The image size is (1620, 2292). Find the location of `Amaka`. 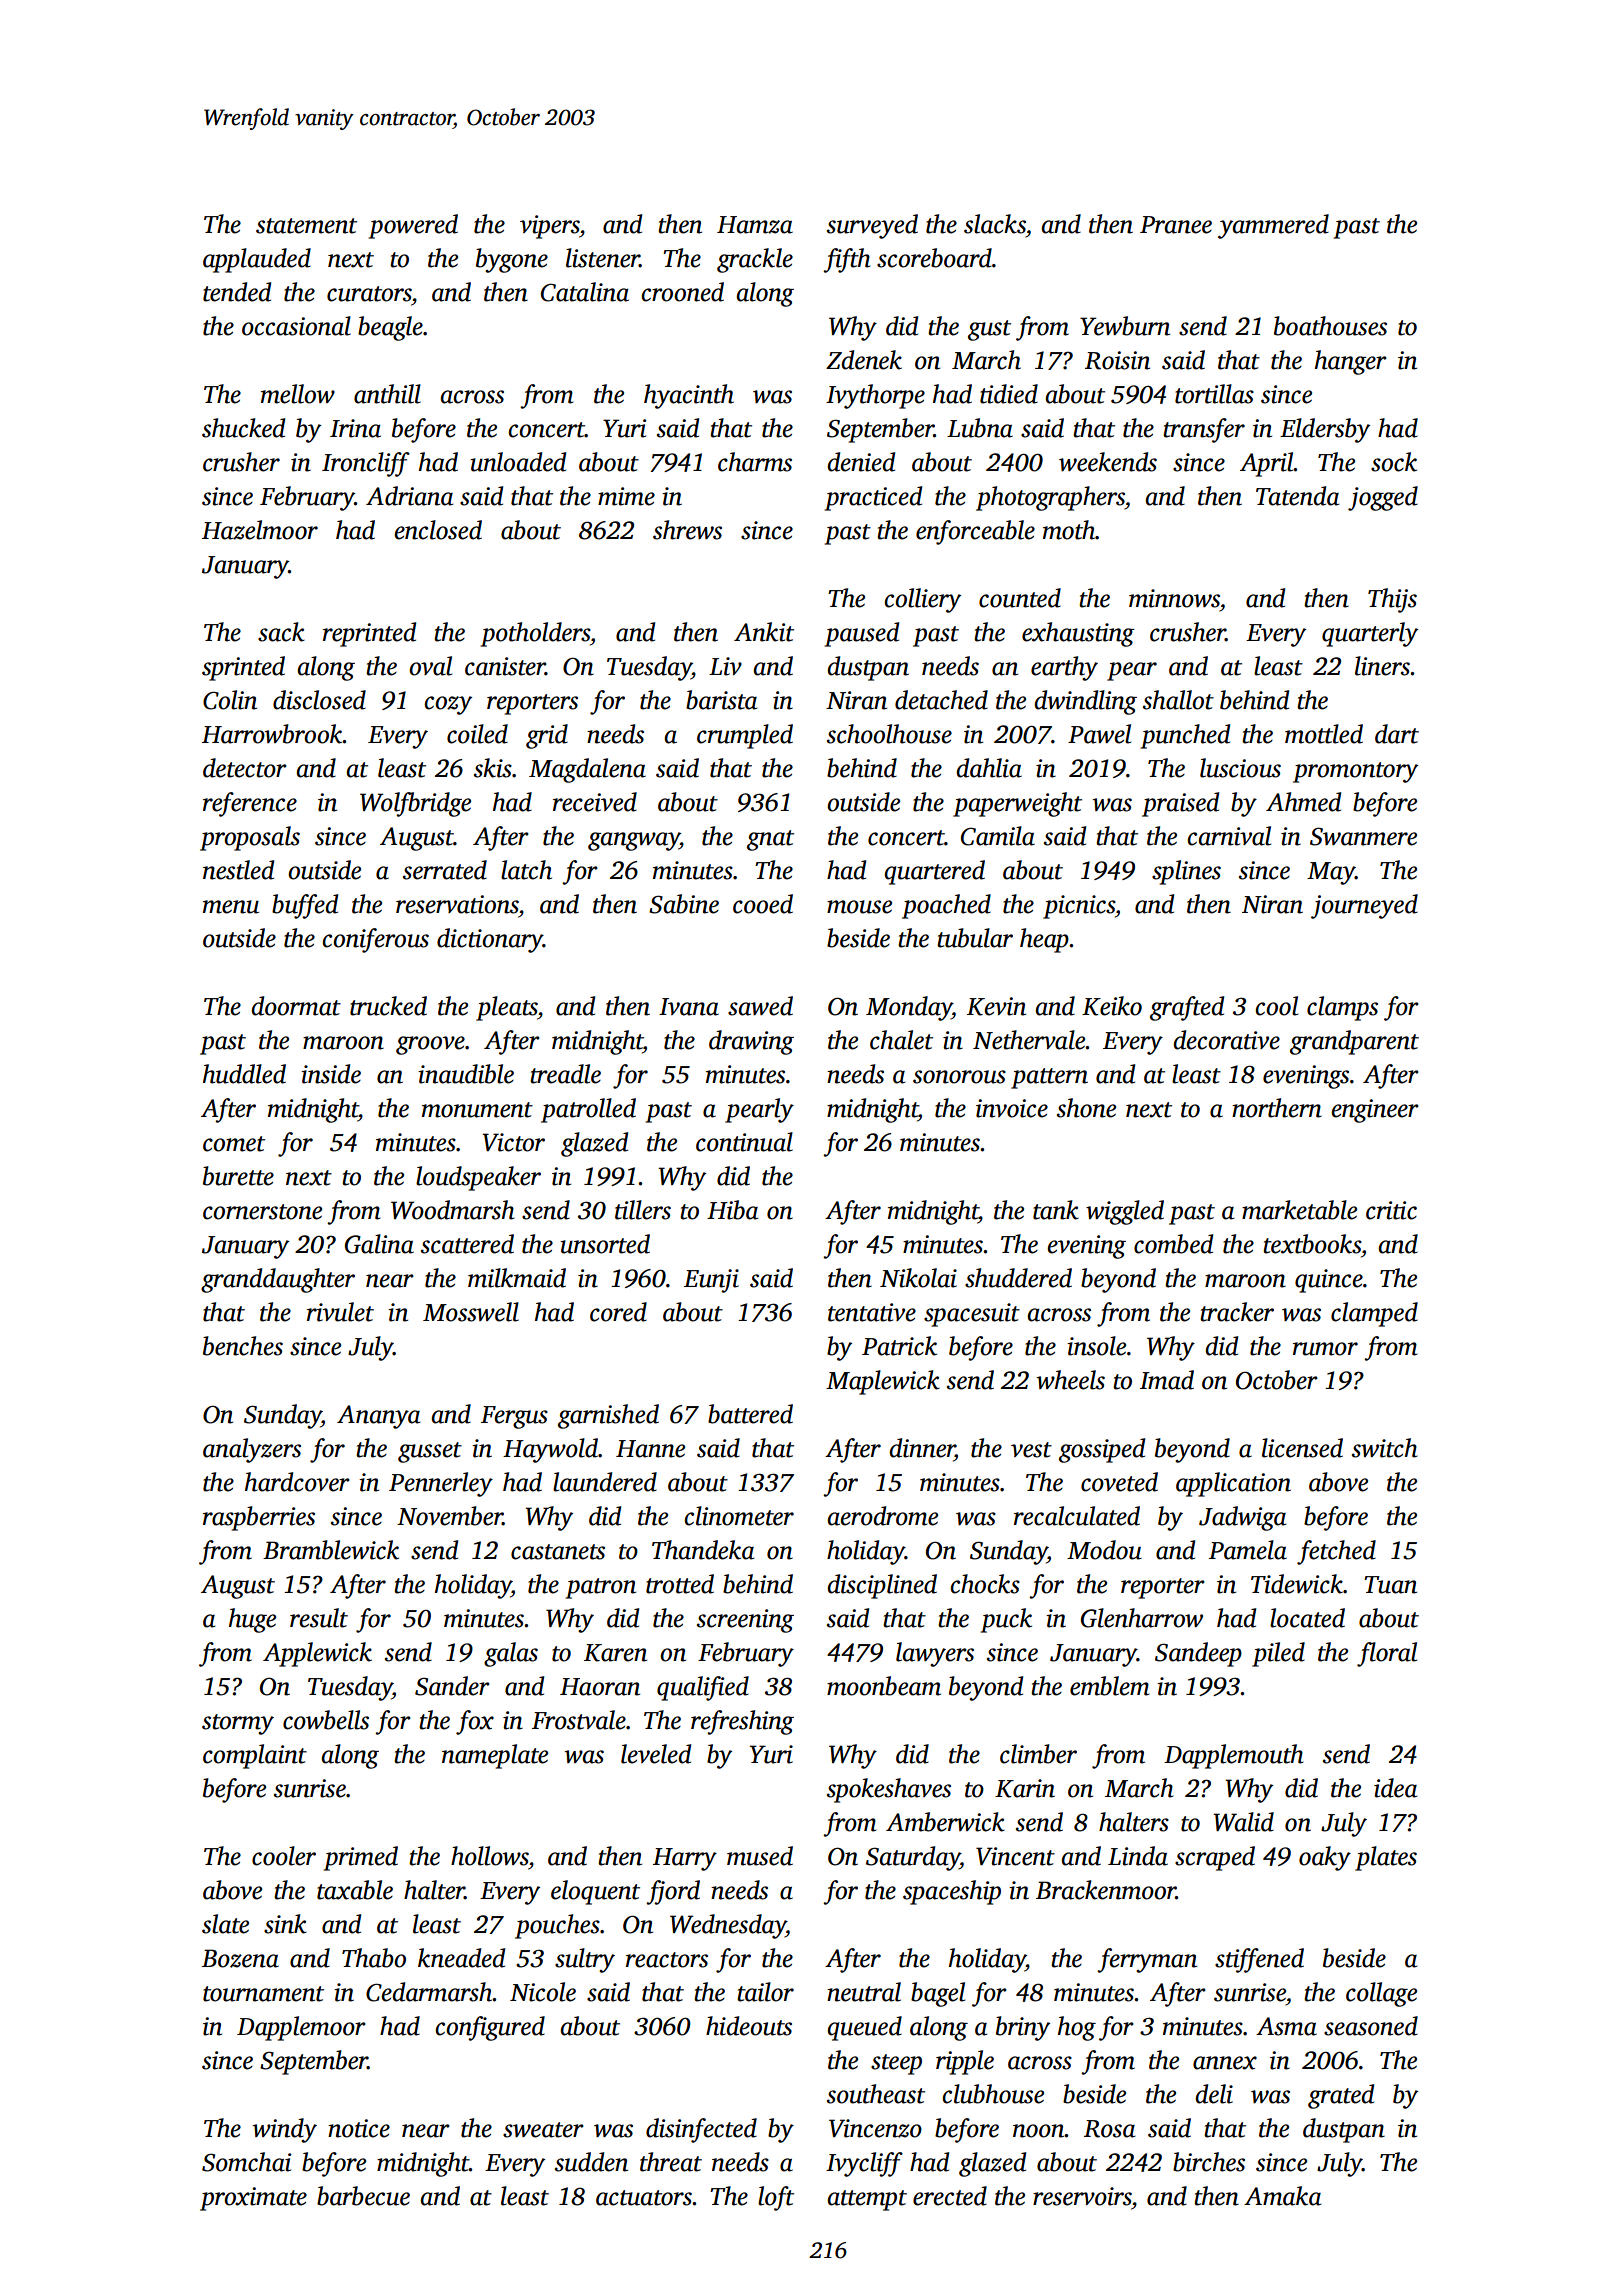

Amaka is located at coordinates (1283, 2196).
